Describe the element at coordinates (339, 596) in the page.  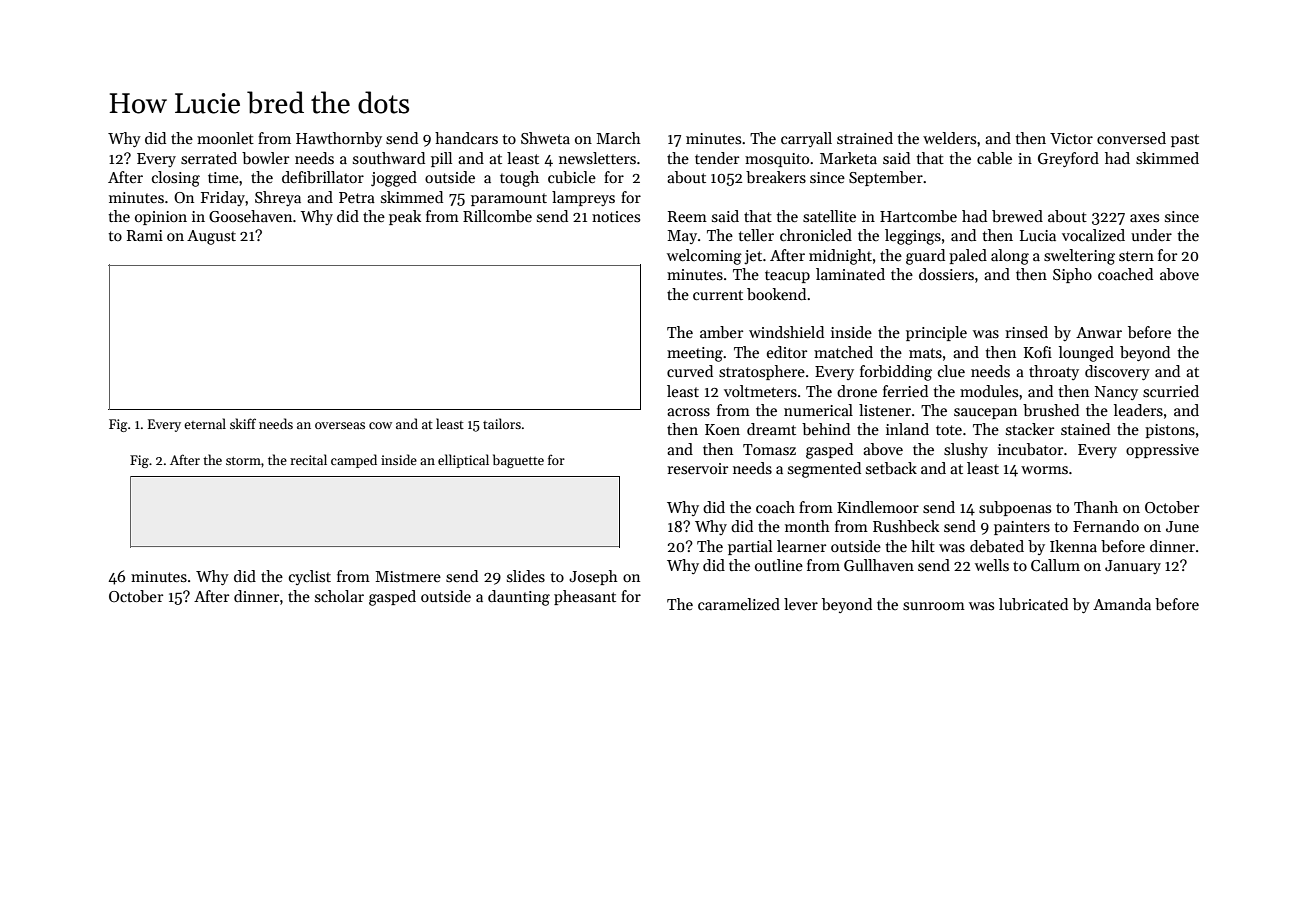
I see `scholar` at that location.
